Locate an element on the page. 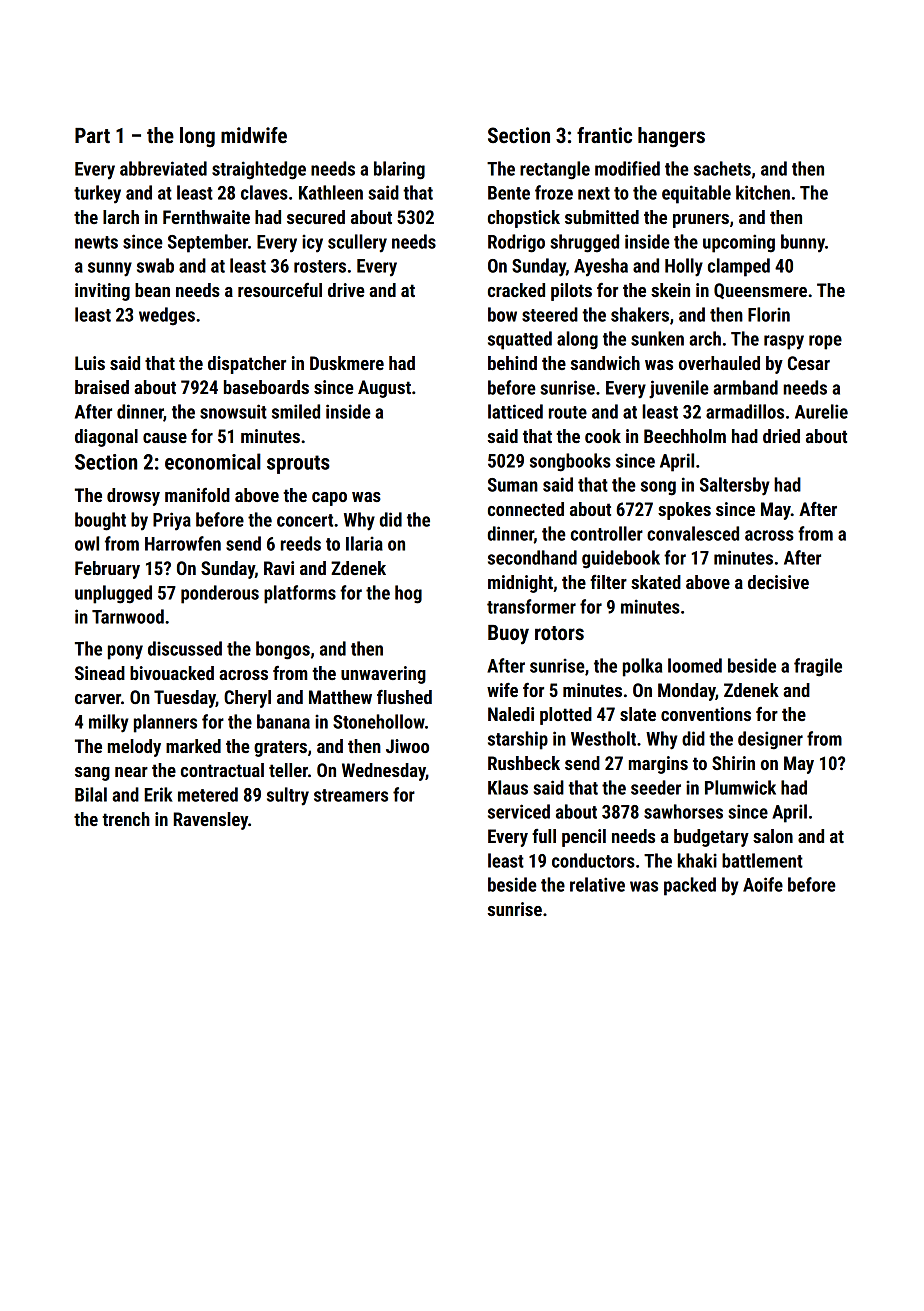 The height and width of the document is (1311, 924). Monday is located at coordinates (687, 692).
